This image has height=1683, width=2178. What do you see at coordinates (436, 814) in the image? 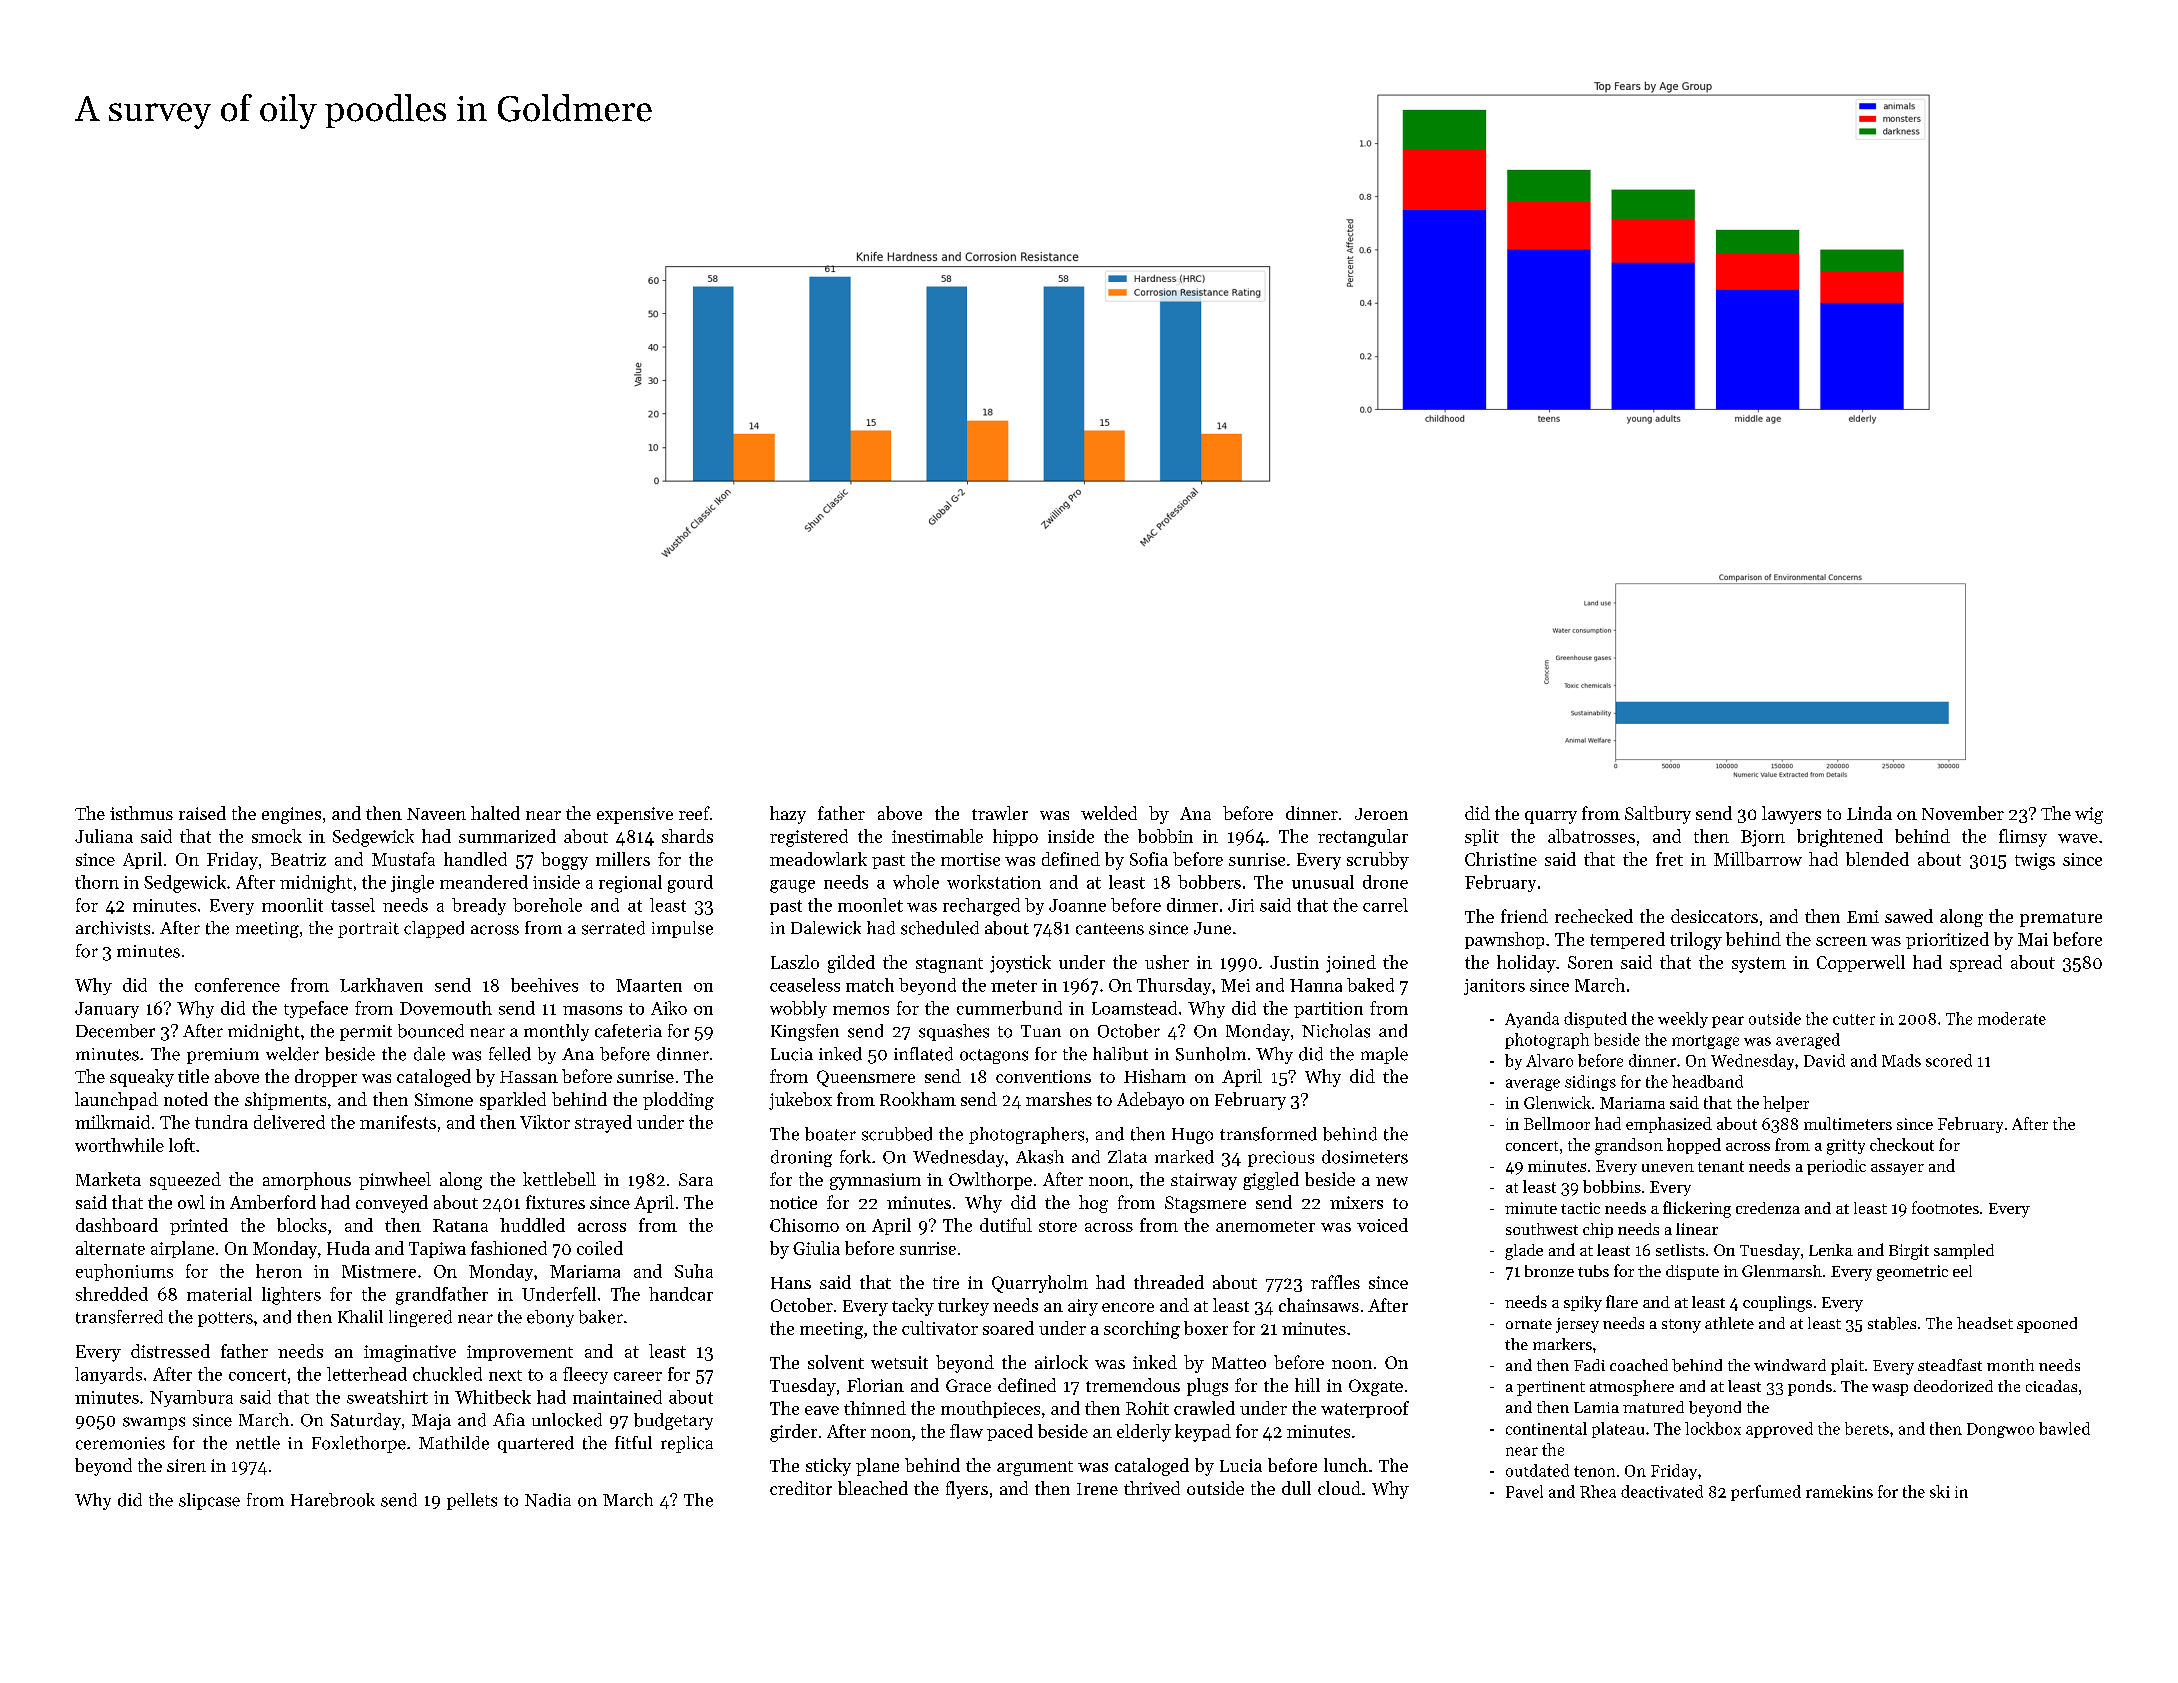
I see `Naveen` at bounding box center [436, 814].
